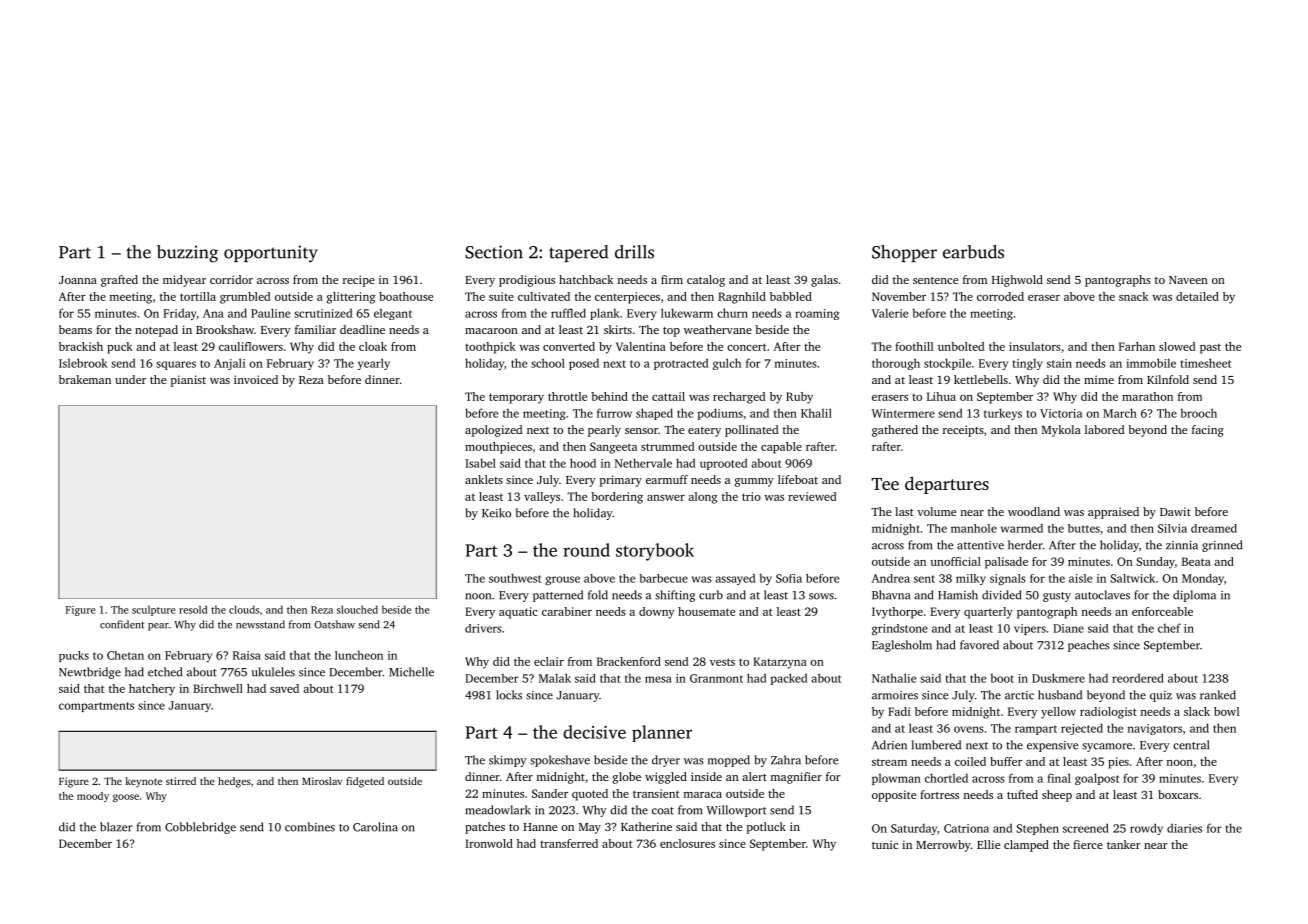 The width and height of the screenshot is (1308, 924). I want to click on Farhan, so click(1137, 346).
